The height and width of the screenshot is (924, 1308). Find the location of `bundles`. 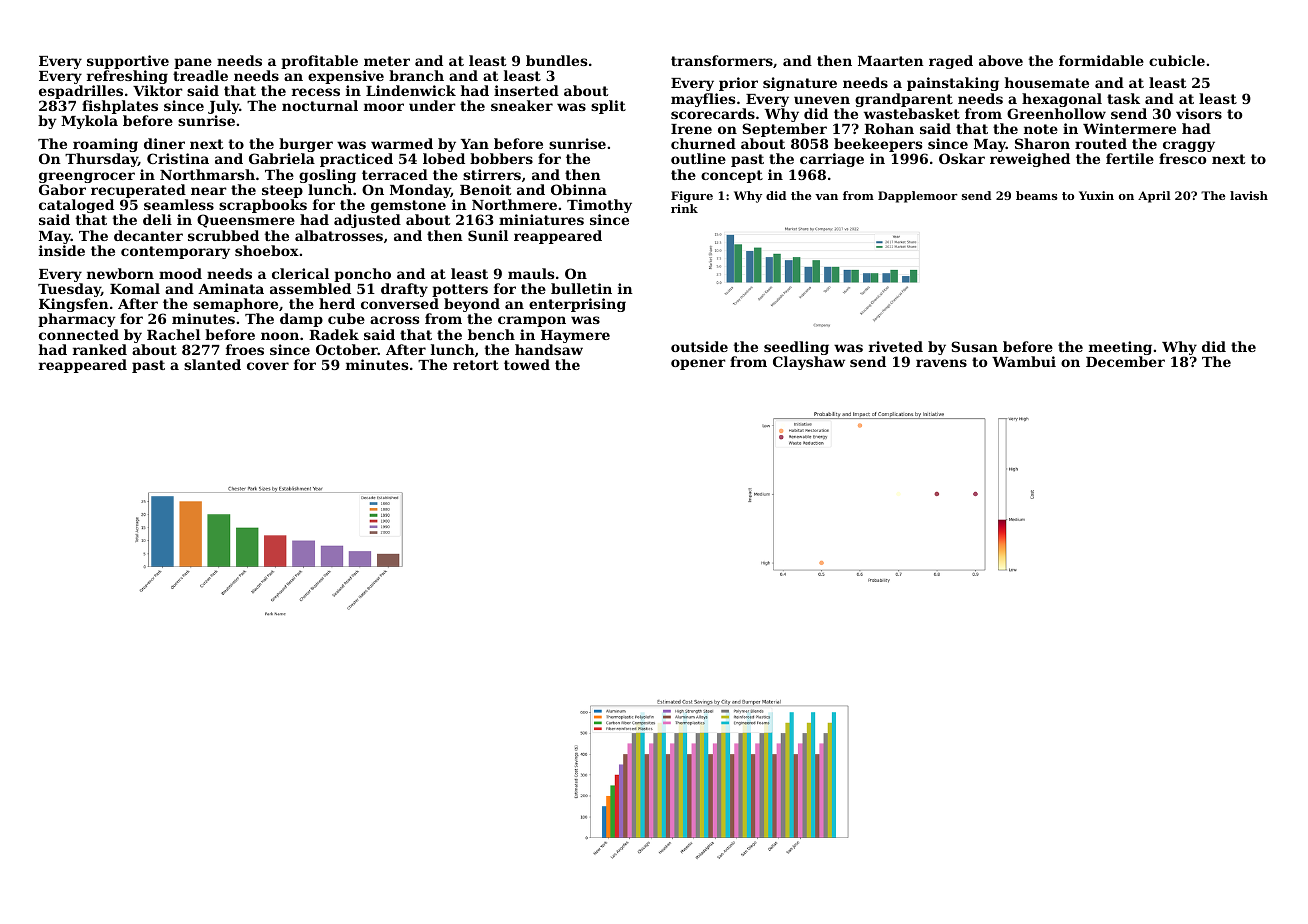

bundles is located at coordinates (556, 60).
